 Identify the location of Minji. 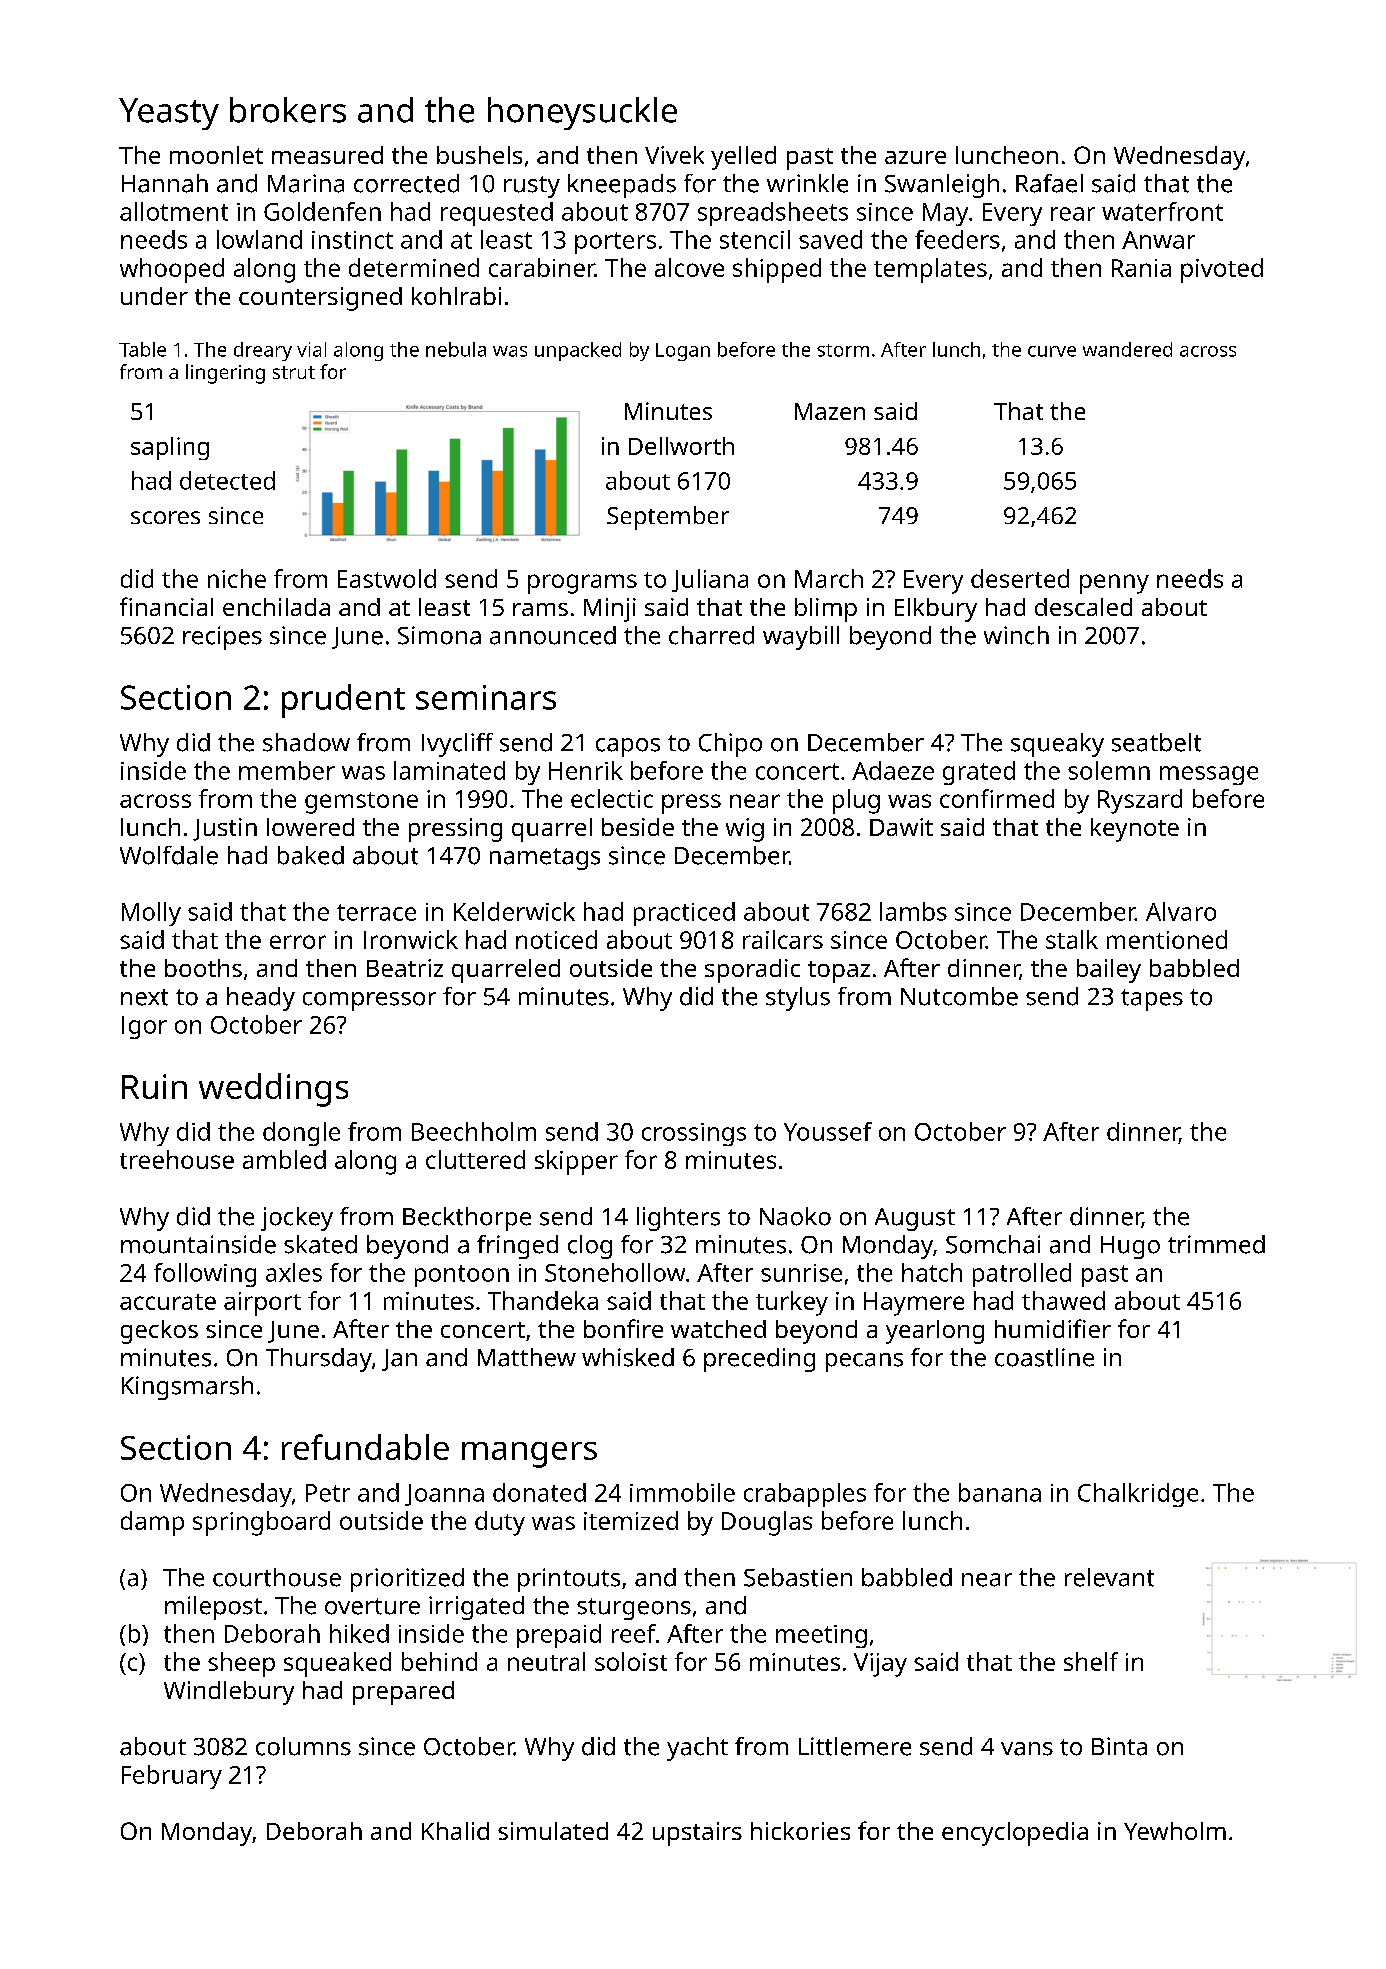
(610, 610).
